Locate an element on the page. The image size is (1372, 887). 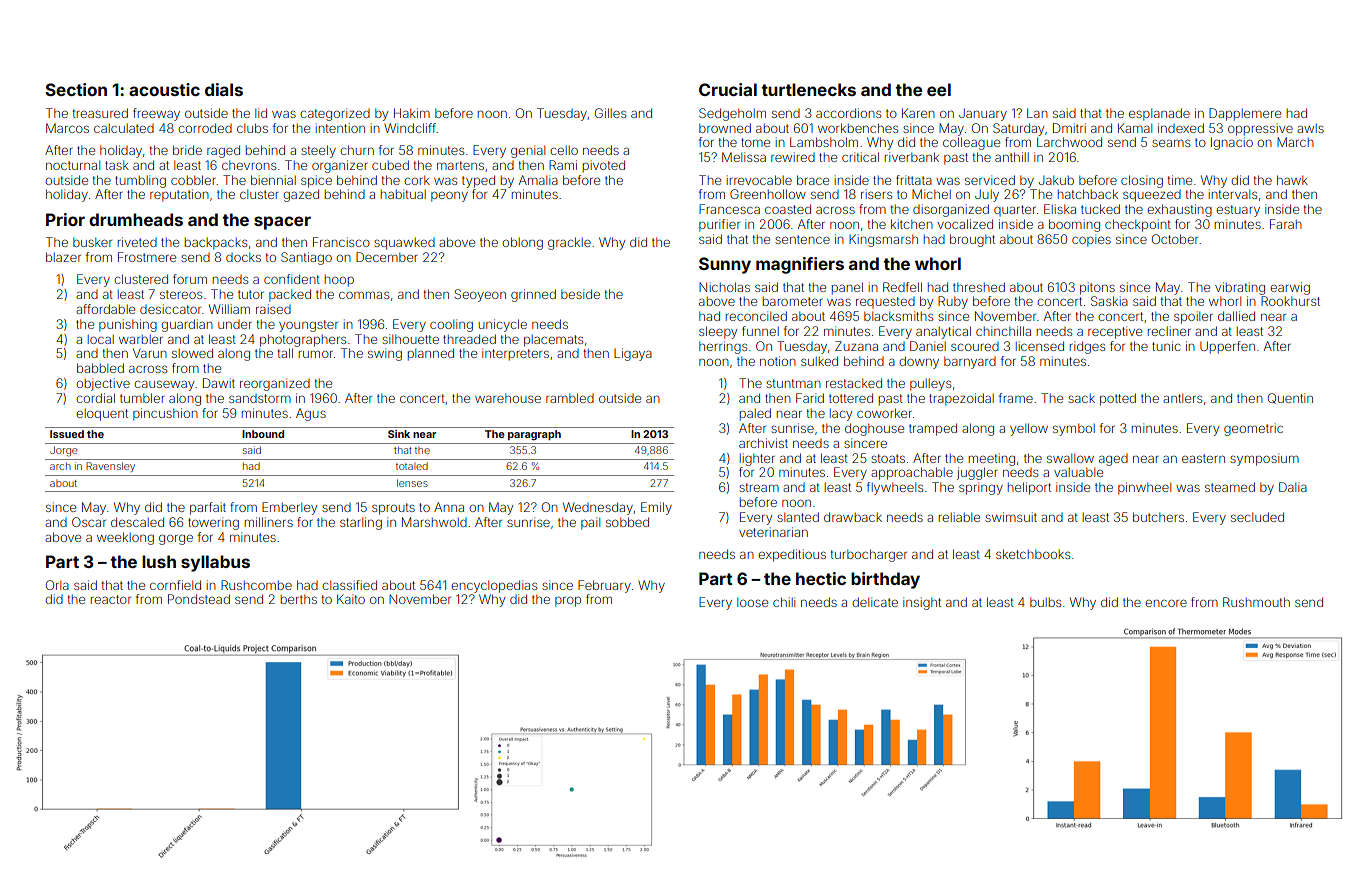
affordable is located at coordinates (105, 309).
